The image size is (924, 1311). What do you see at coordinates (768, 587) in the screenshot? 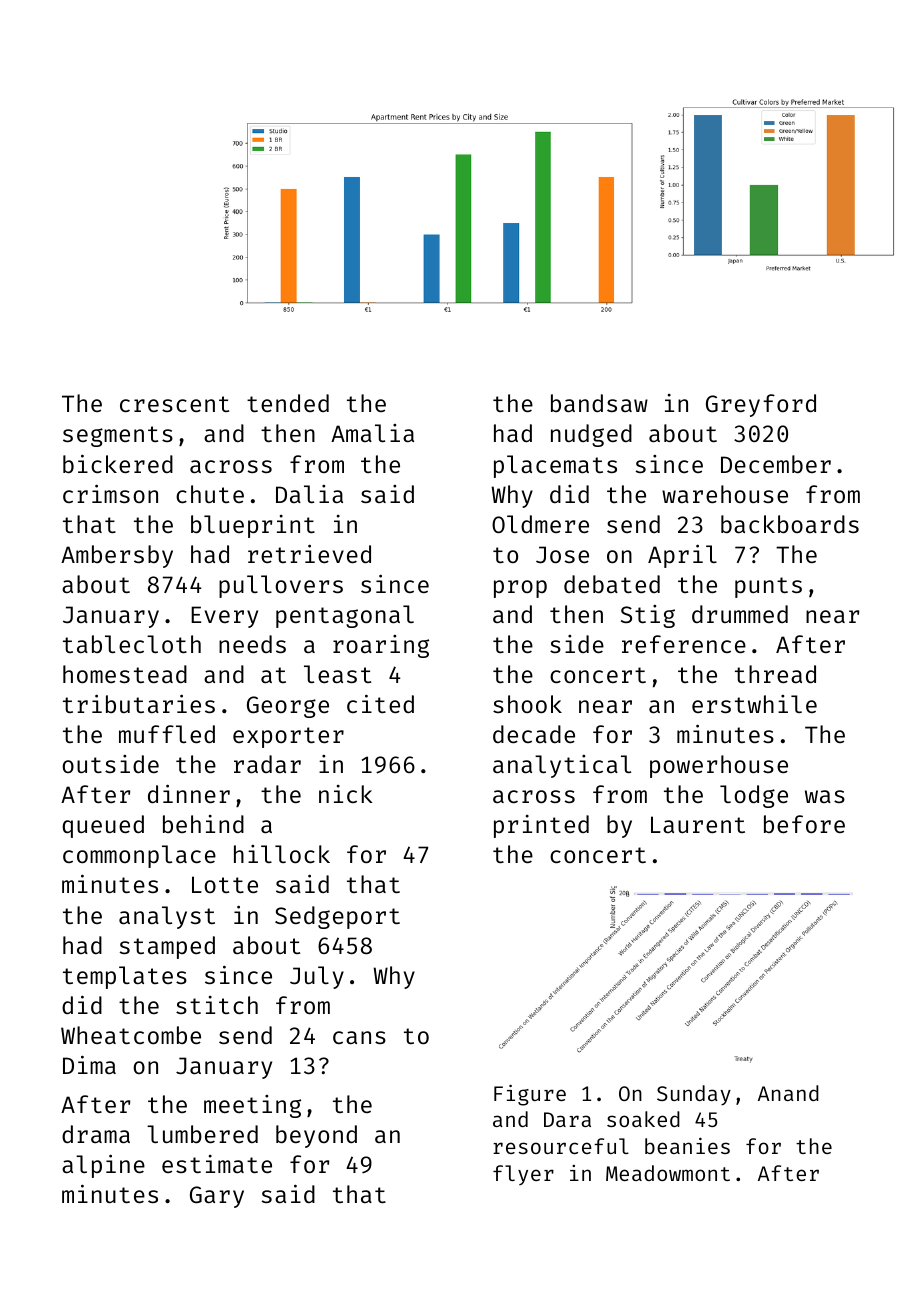
I see `punts` at bounding box center [768, 587].
